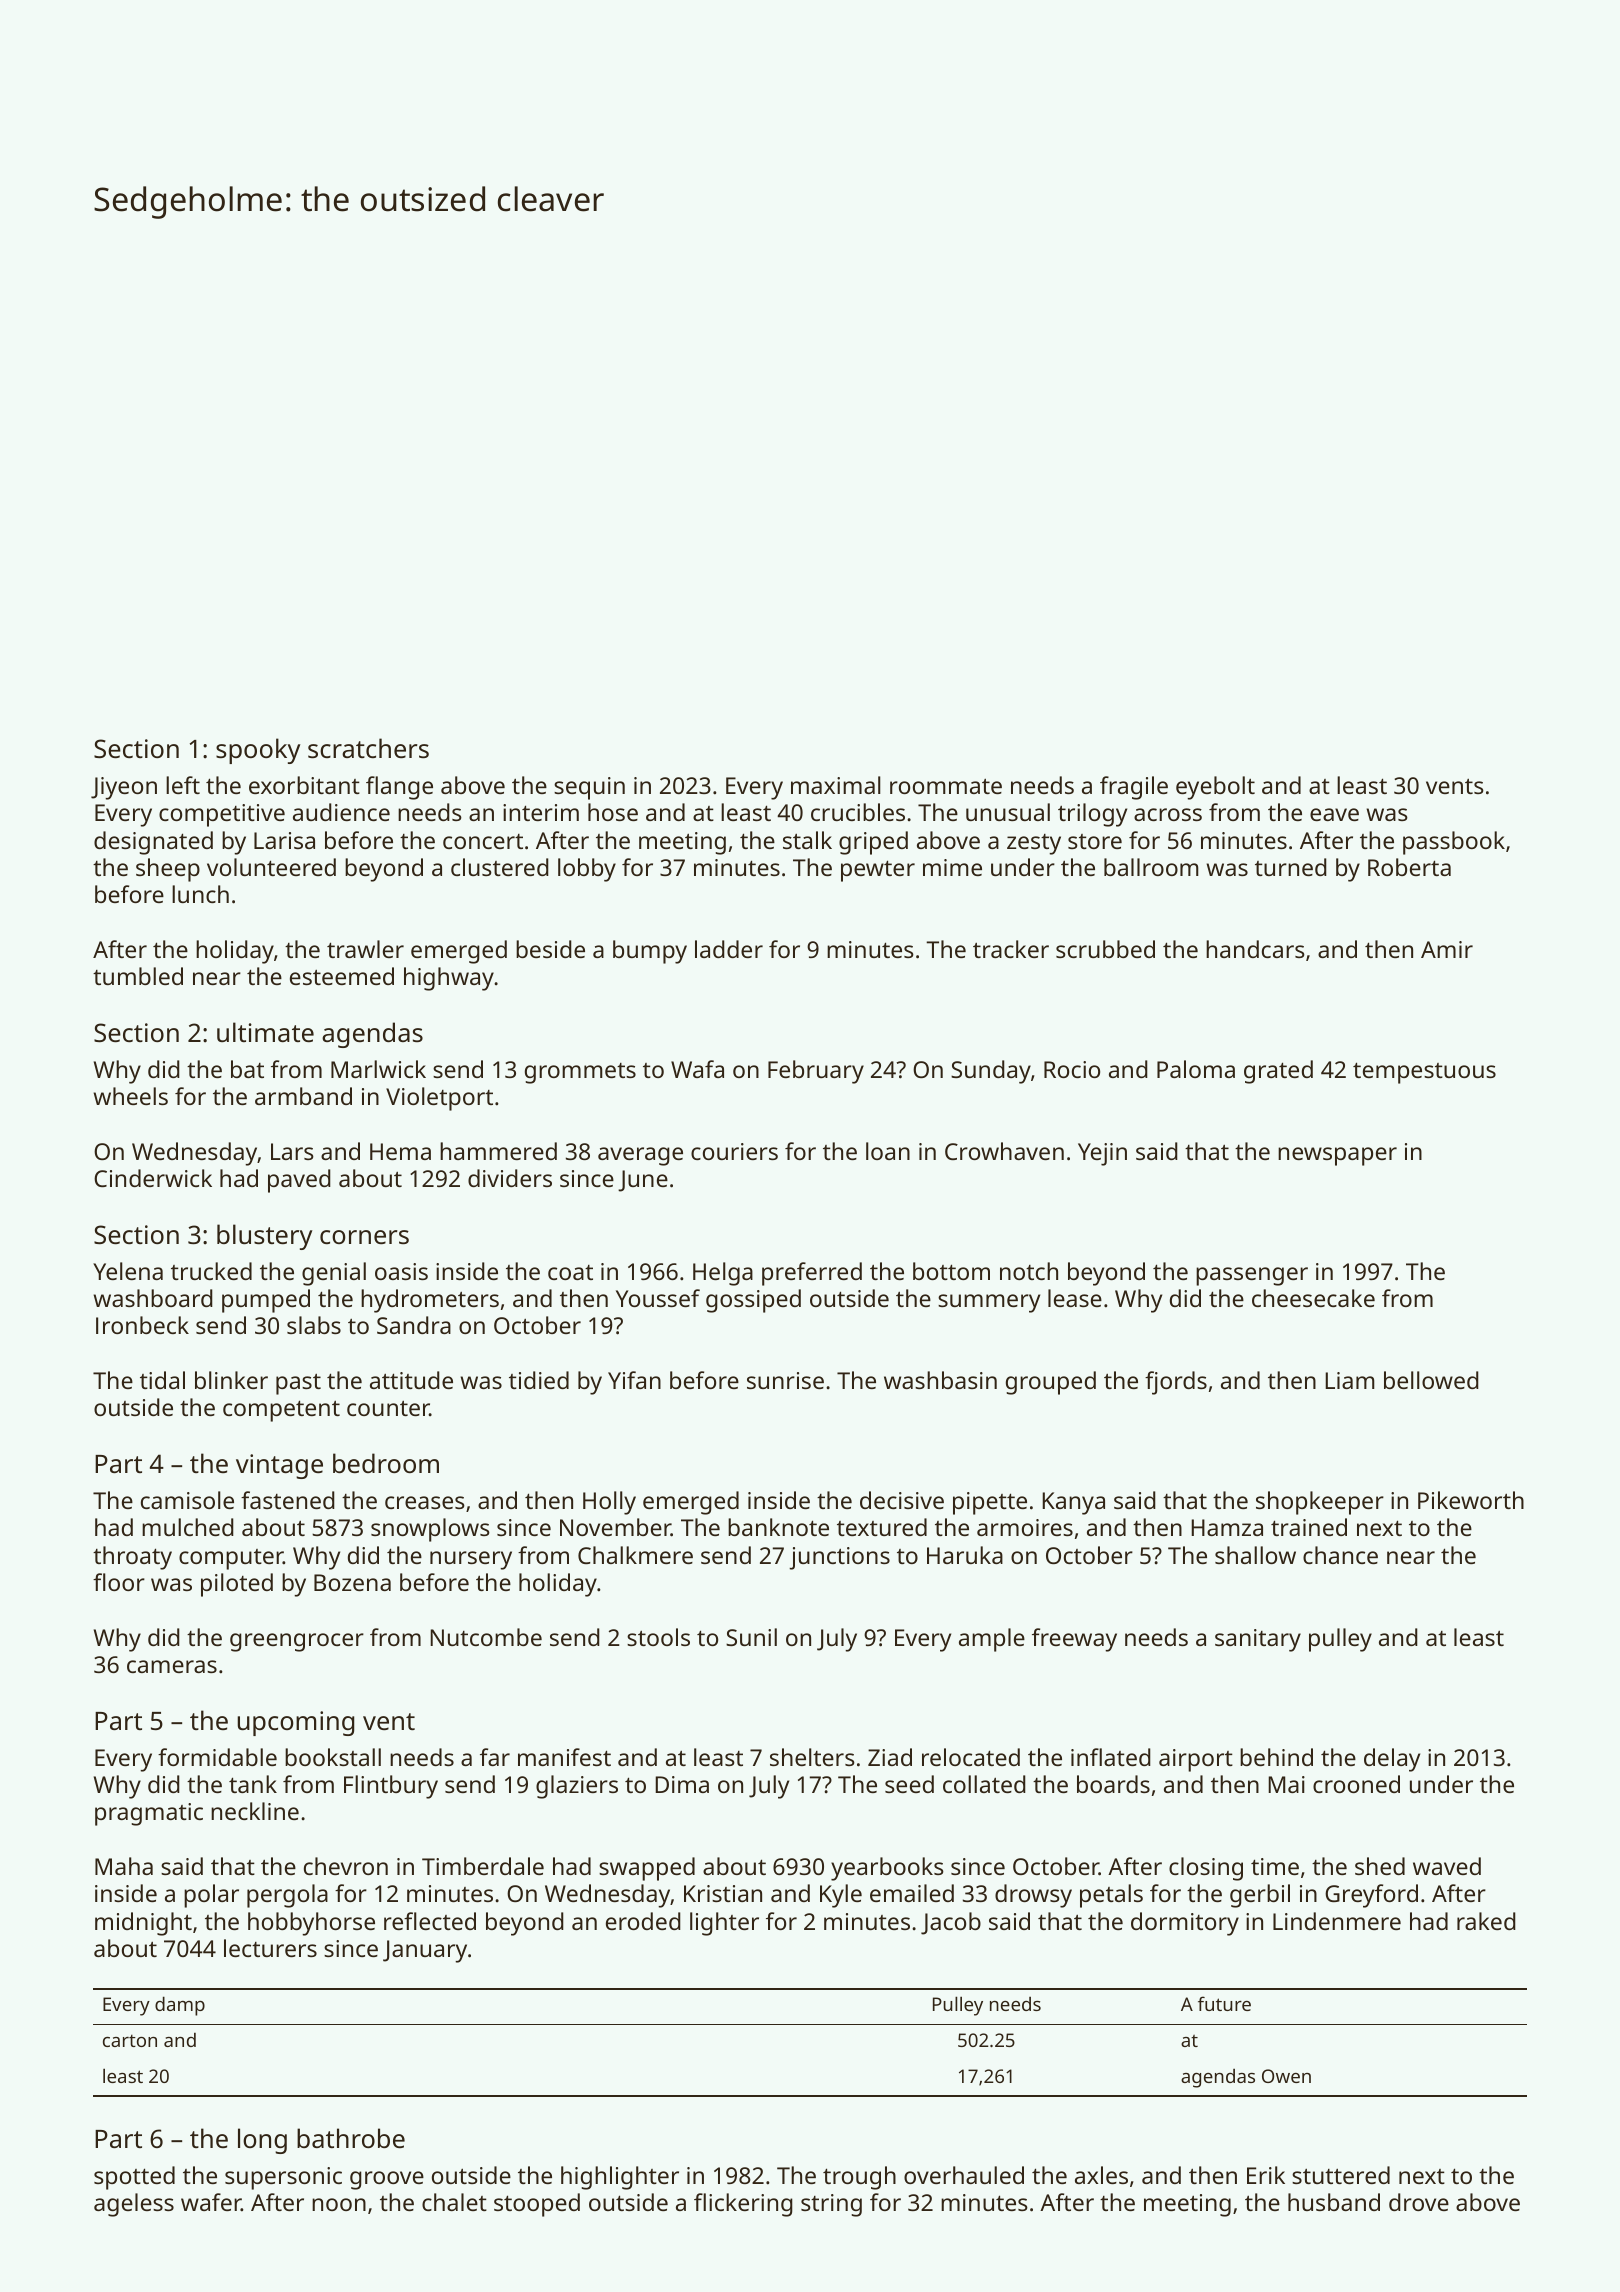 The width and height of the document is (1620, 2292). What do you see at coordinates (965, 1555) in the document?
I see `Haruka` at bounding box center [965, 1555].
